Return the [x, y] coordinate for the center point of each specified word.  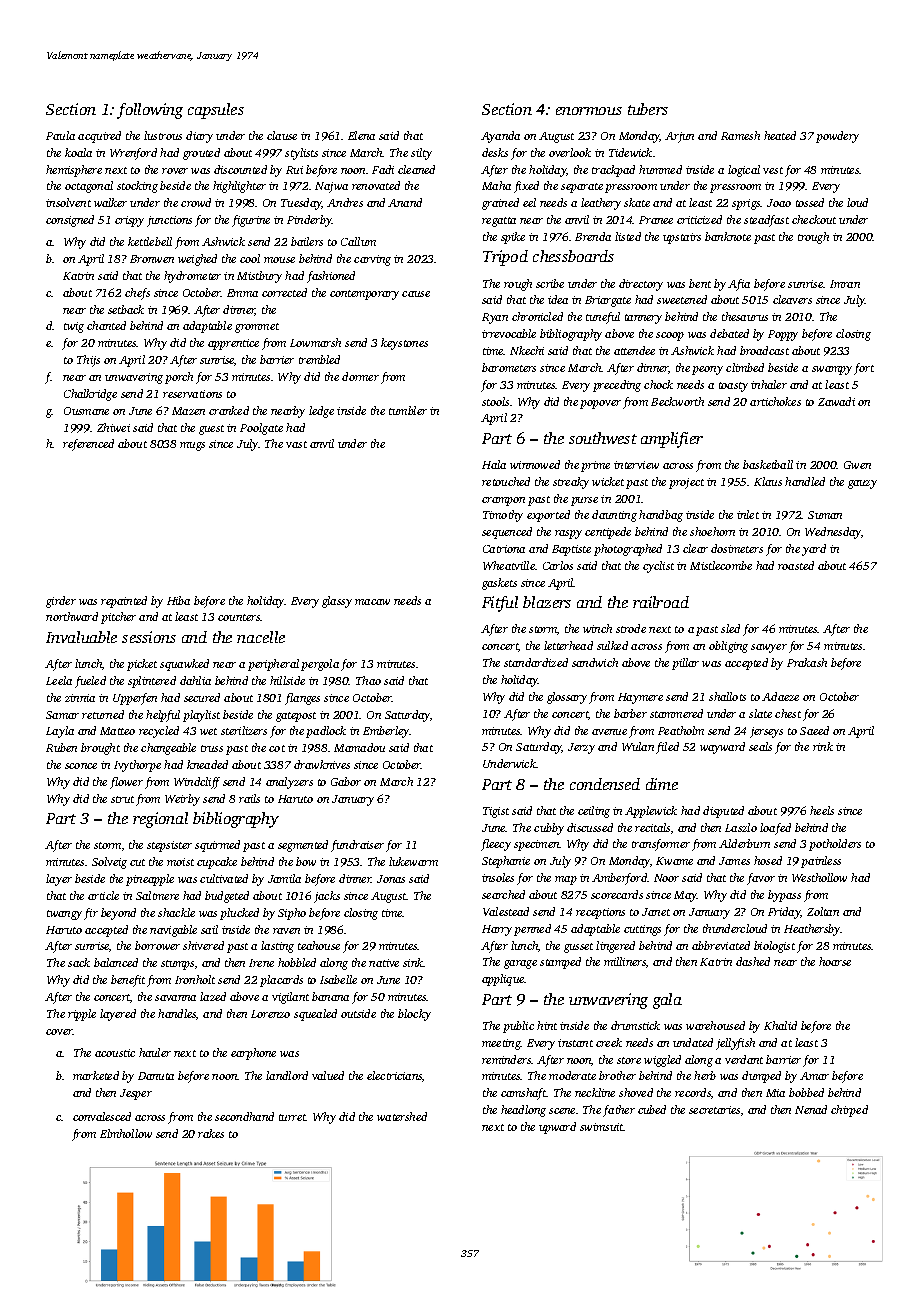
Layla [60, 732]
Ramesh [740, 135]
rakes [211, 1133]
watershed [402, 1116]
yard [814, 550]
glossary [567, 698]
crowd [196, 202]
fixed [526, 187]
